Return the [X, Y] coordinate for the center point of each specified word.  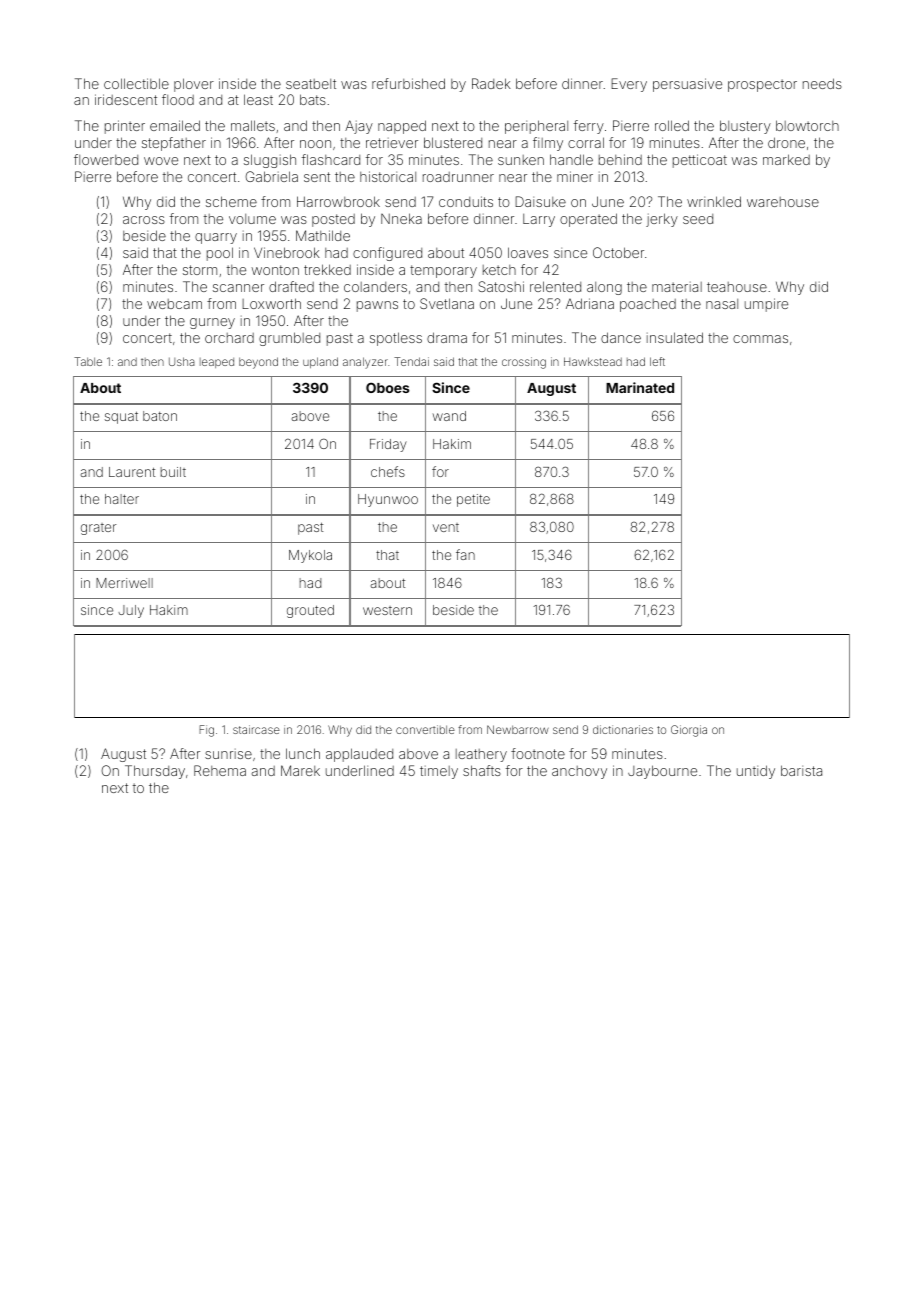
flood [178, 99]
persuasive [687, 85]
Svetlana [447, 303]
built [173, 472]
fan [465, 554]
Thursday [155, 772]
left [657, 361]
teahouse [737, 287]
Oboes [388, 387]
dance [621, 337]
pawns [377, 306]
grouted [310, 611]
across [144, 220]
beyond [258, 363]
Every [629, 85]
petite [473, 500]
